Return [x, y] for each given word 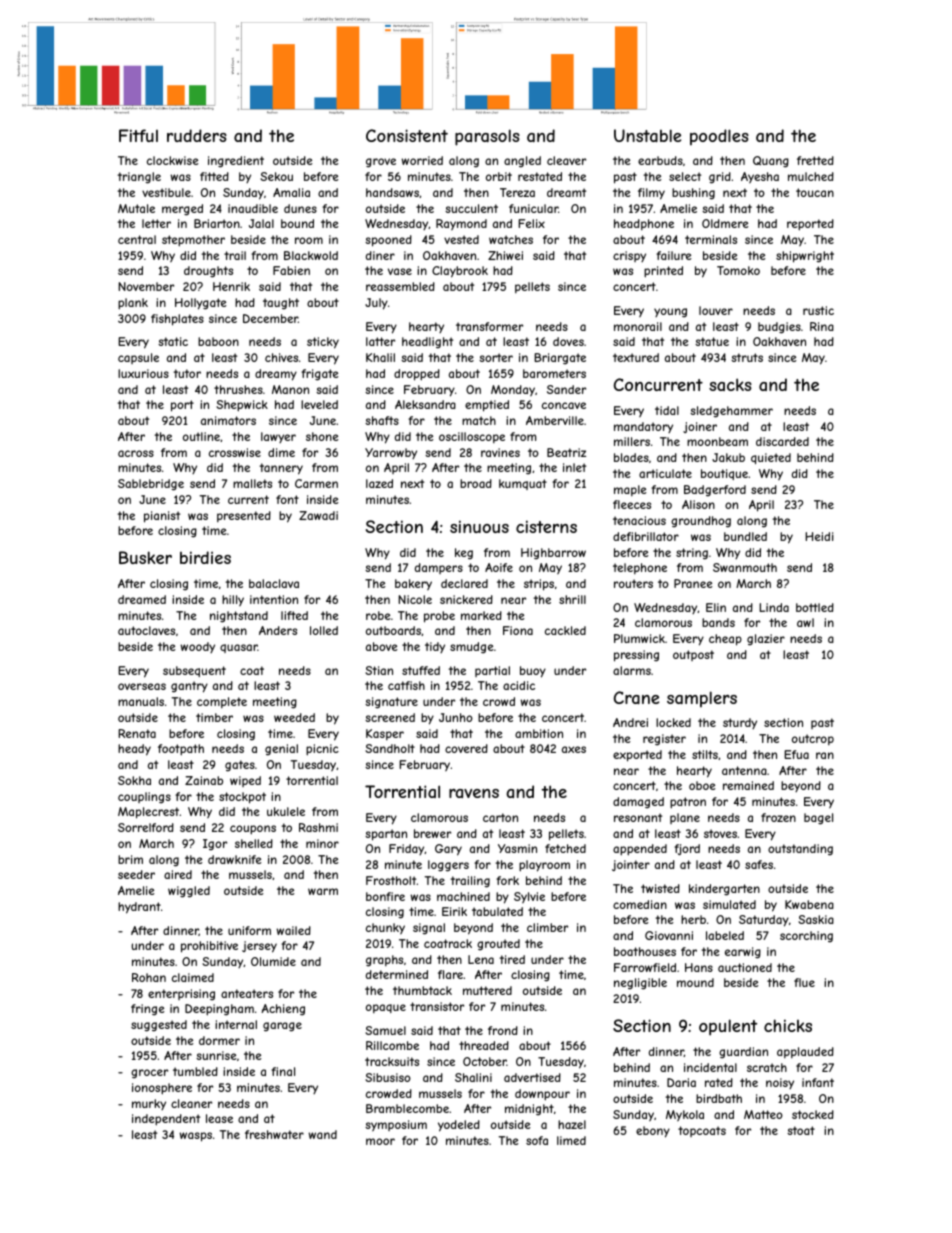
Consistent [407, 135]
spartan [386, 835]
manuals [141, 701]
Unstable [647, 135]
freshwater [274, 1134]
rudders [197, 135]
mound [695, 982]
